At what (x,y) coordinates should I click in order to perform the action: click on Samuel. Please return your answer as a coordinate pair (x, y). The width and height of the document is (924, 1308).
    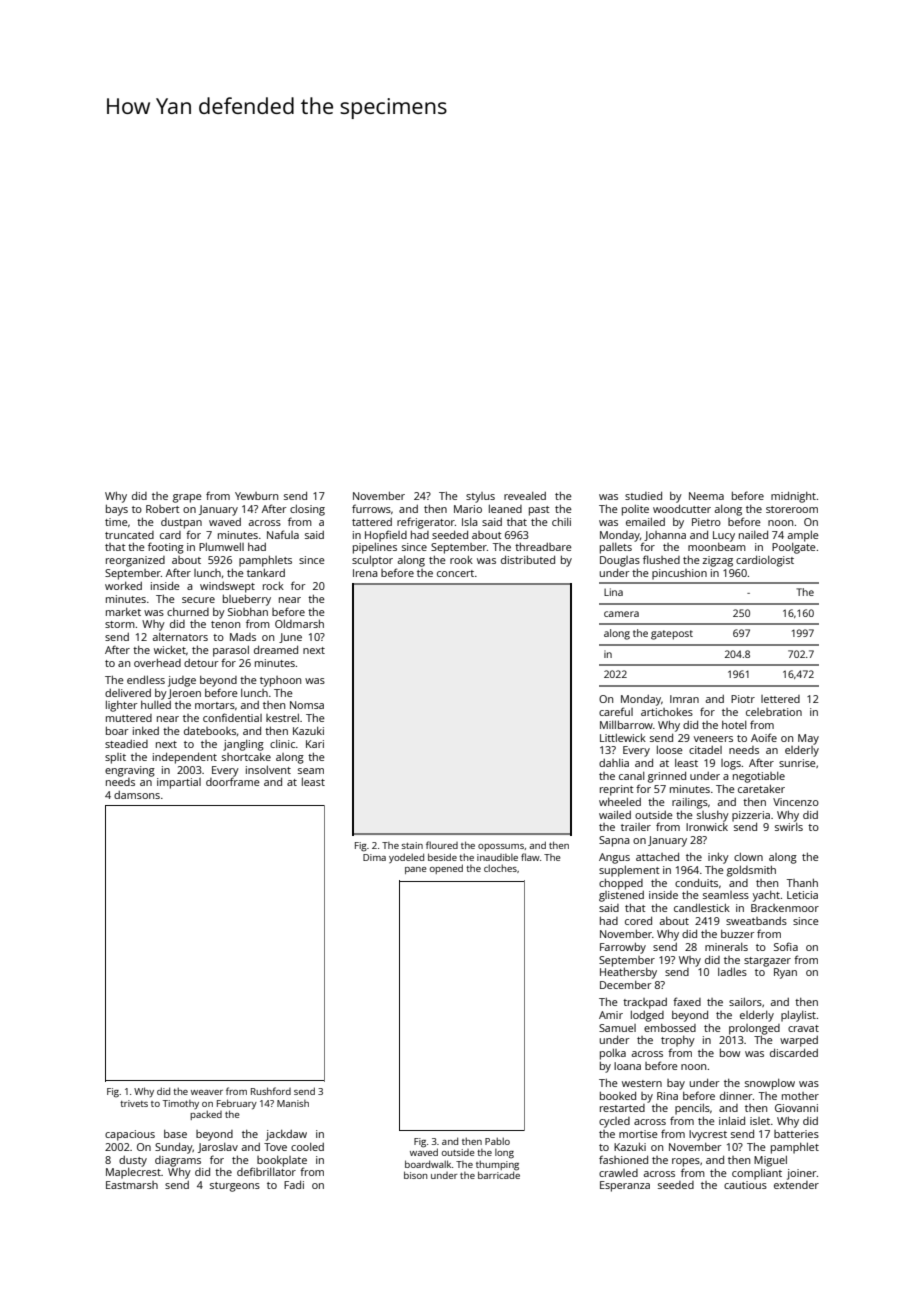
    Looking at the image, I should click on (617, 1028).
